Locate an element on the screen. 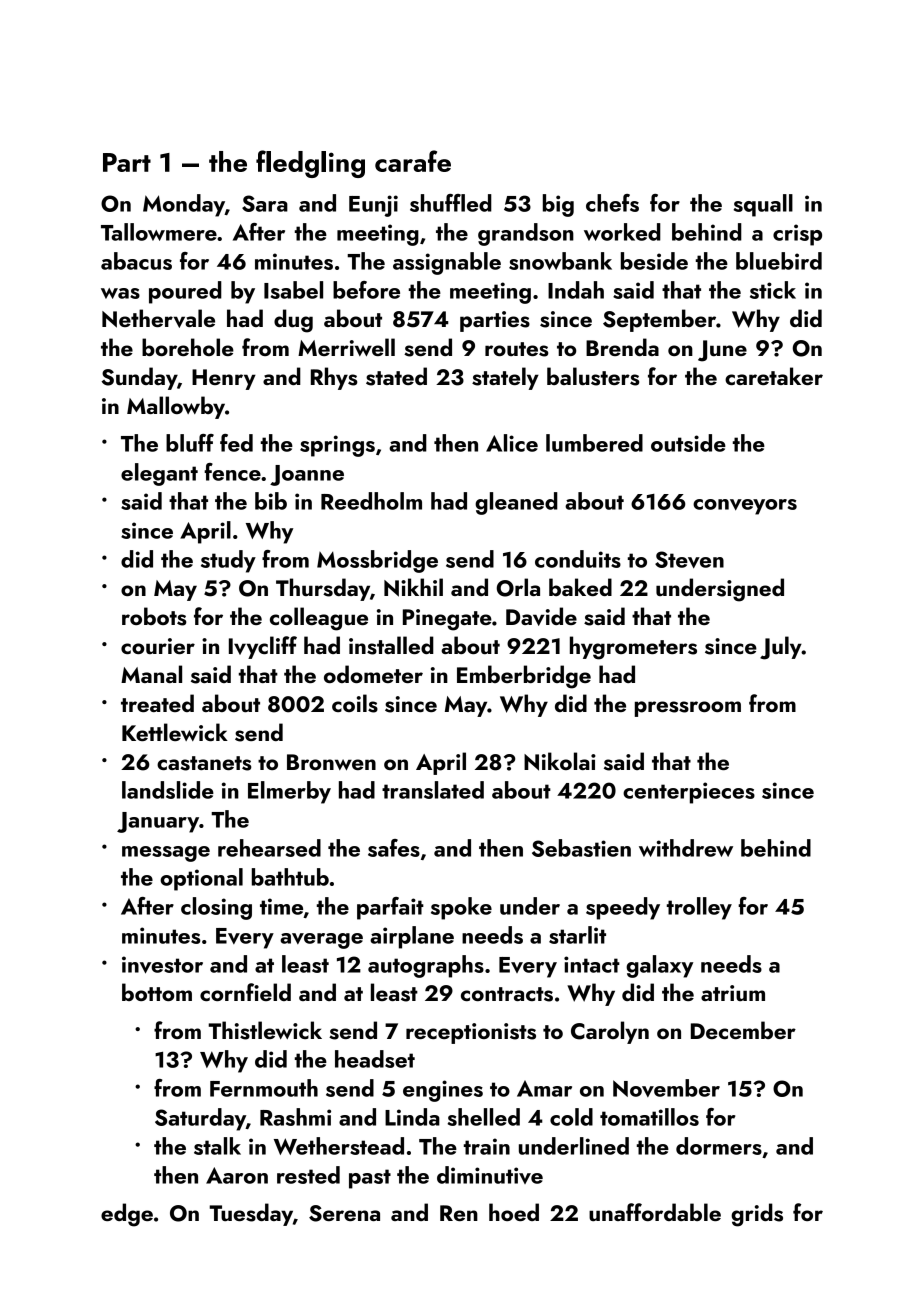 The image size is (924, 1314). grids is located at coordinates (757, 1215).
